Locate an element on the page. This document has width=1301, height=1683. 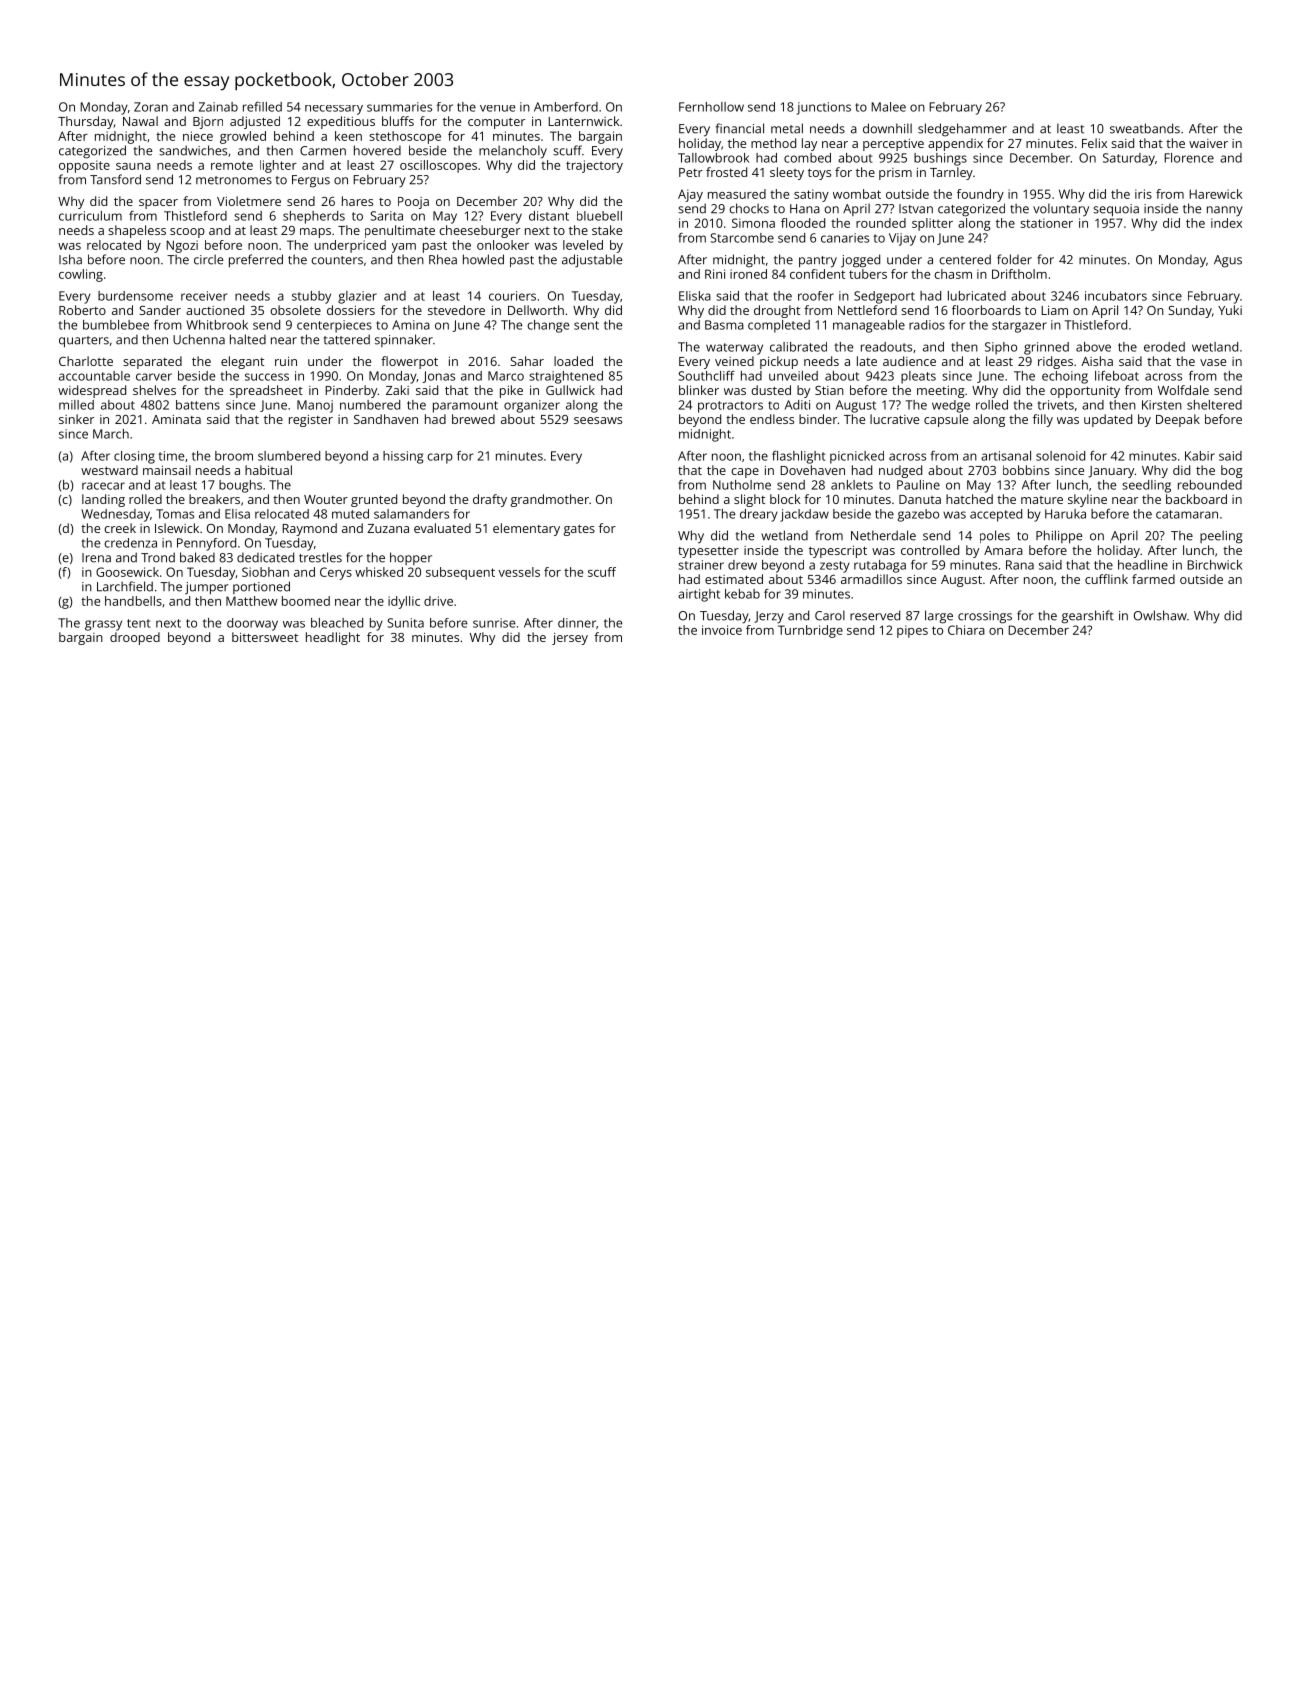
dedicated is located at coordinates (265, 557).
